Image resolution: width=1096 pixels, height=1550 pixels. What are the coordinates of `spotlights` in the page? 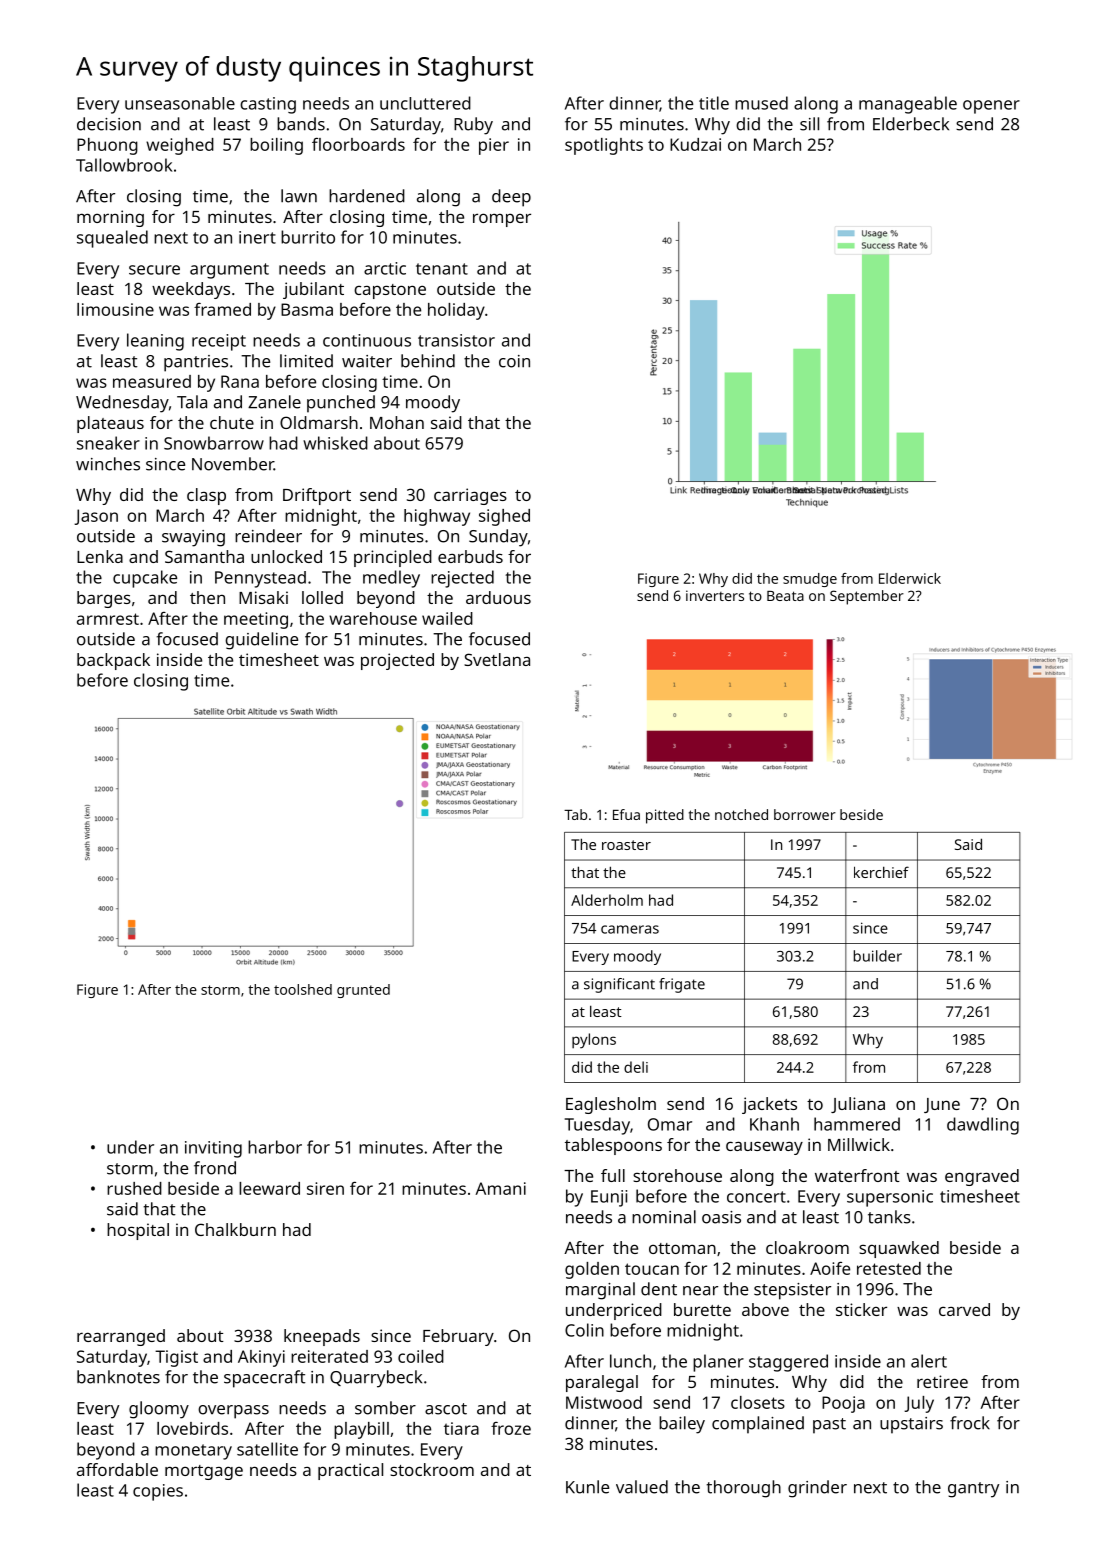 It's located at (604, 146).
